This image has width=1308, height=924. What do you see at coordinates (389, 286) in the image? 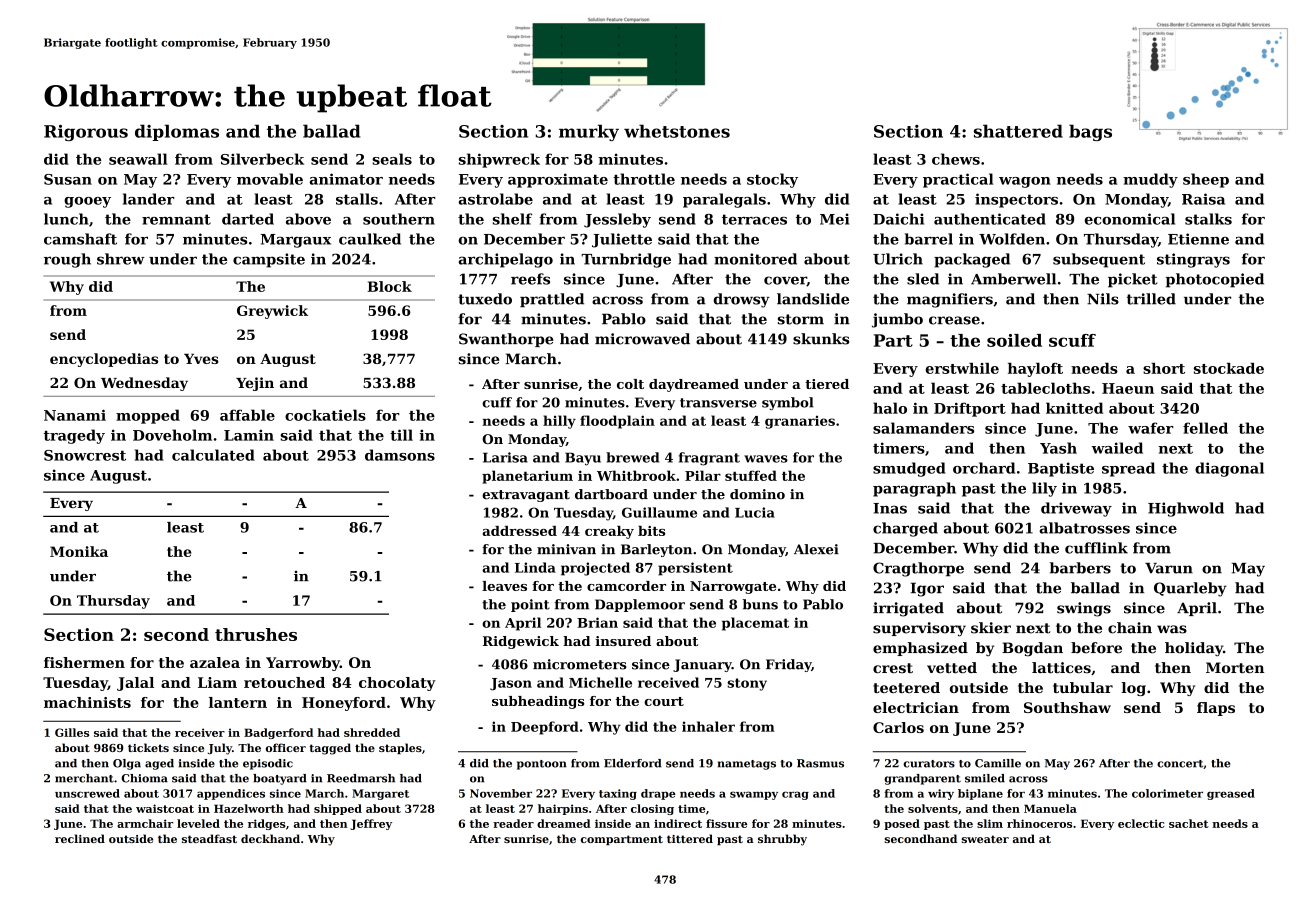
I see `Block` at bounding box center [389, 286].
